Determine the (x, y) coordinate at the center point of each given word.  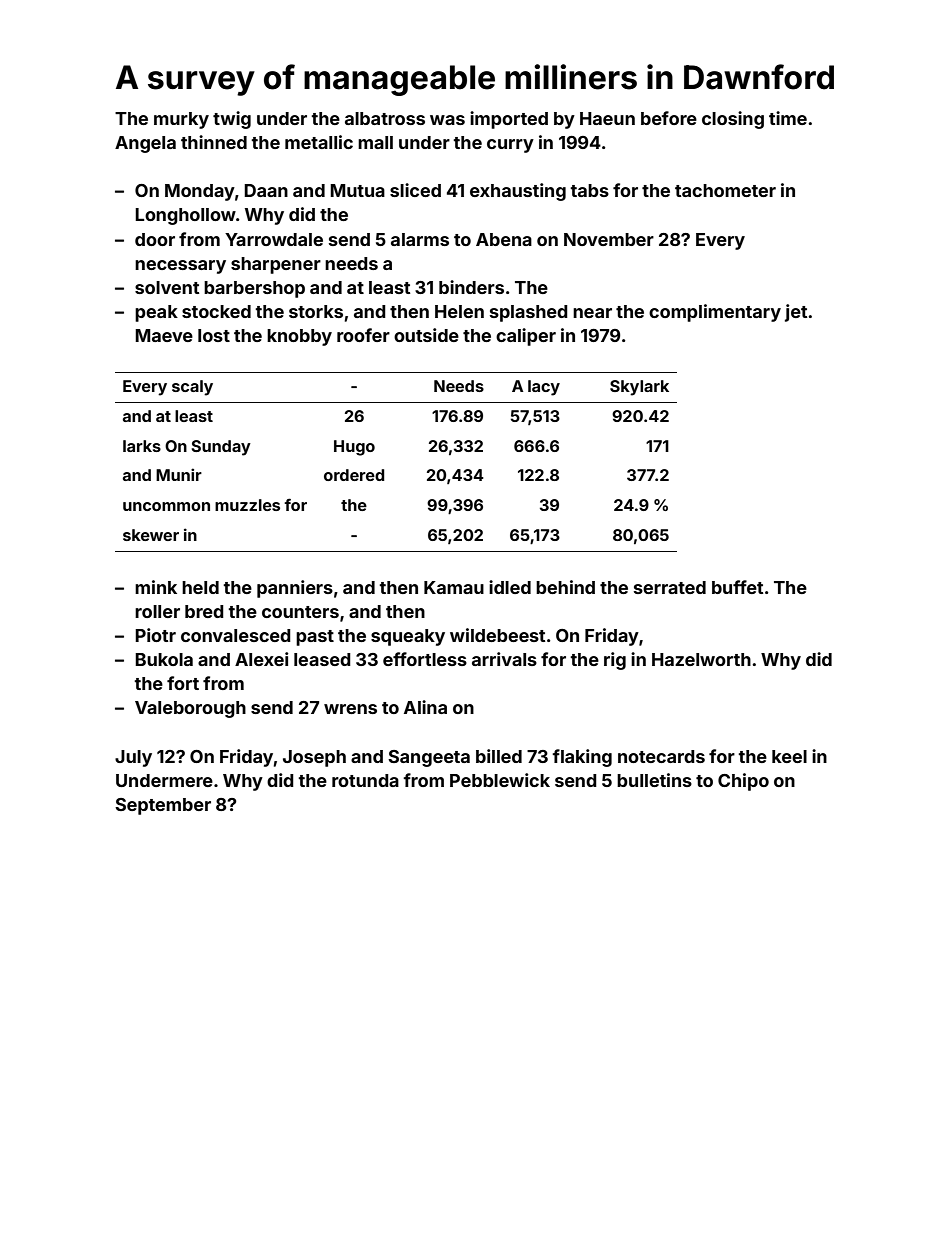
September (163, 806)
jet (796, 313)
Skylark (639, 388)
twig (232, 120)
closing (733, 120)
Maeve (164, 335)
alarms (420, 239)
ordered (354, 475)
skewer (151, 535)
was (447, 120)
